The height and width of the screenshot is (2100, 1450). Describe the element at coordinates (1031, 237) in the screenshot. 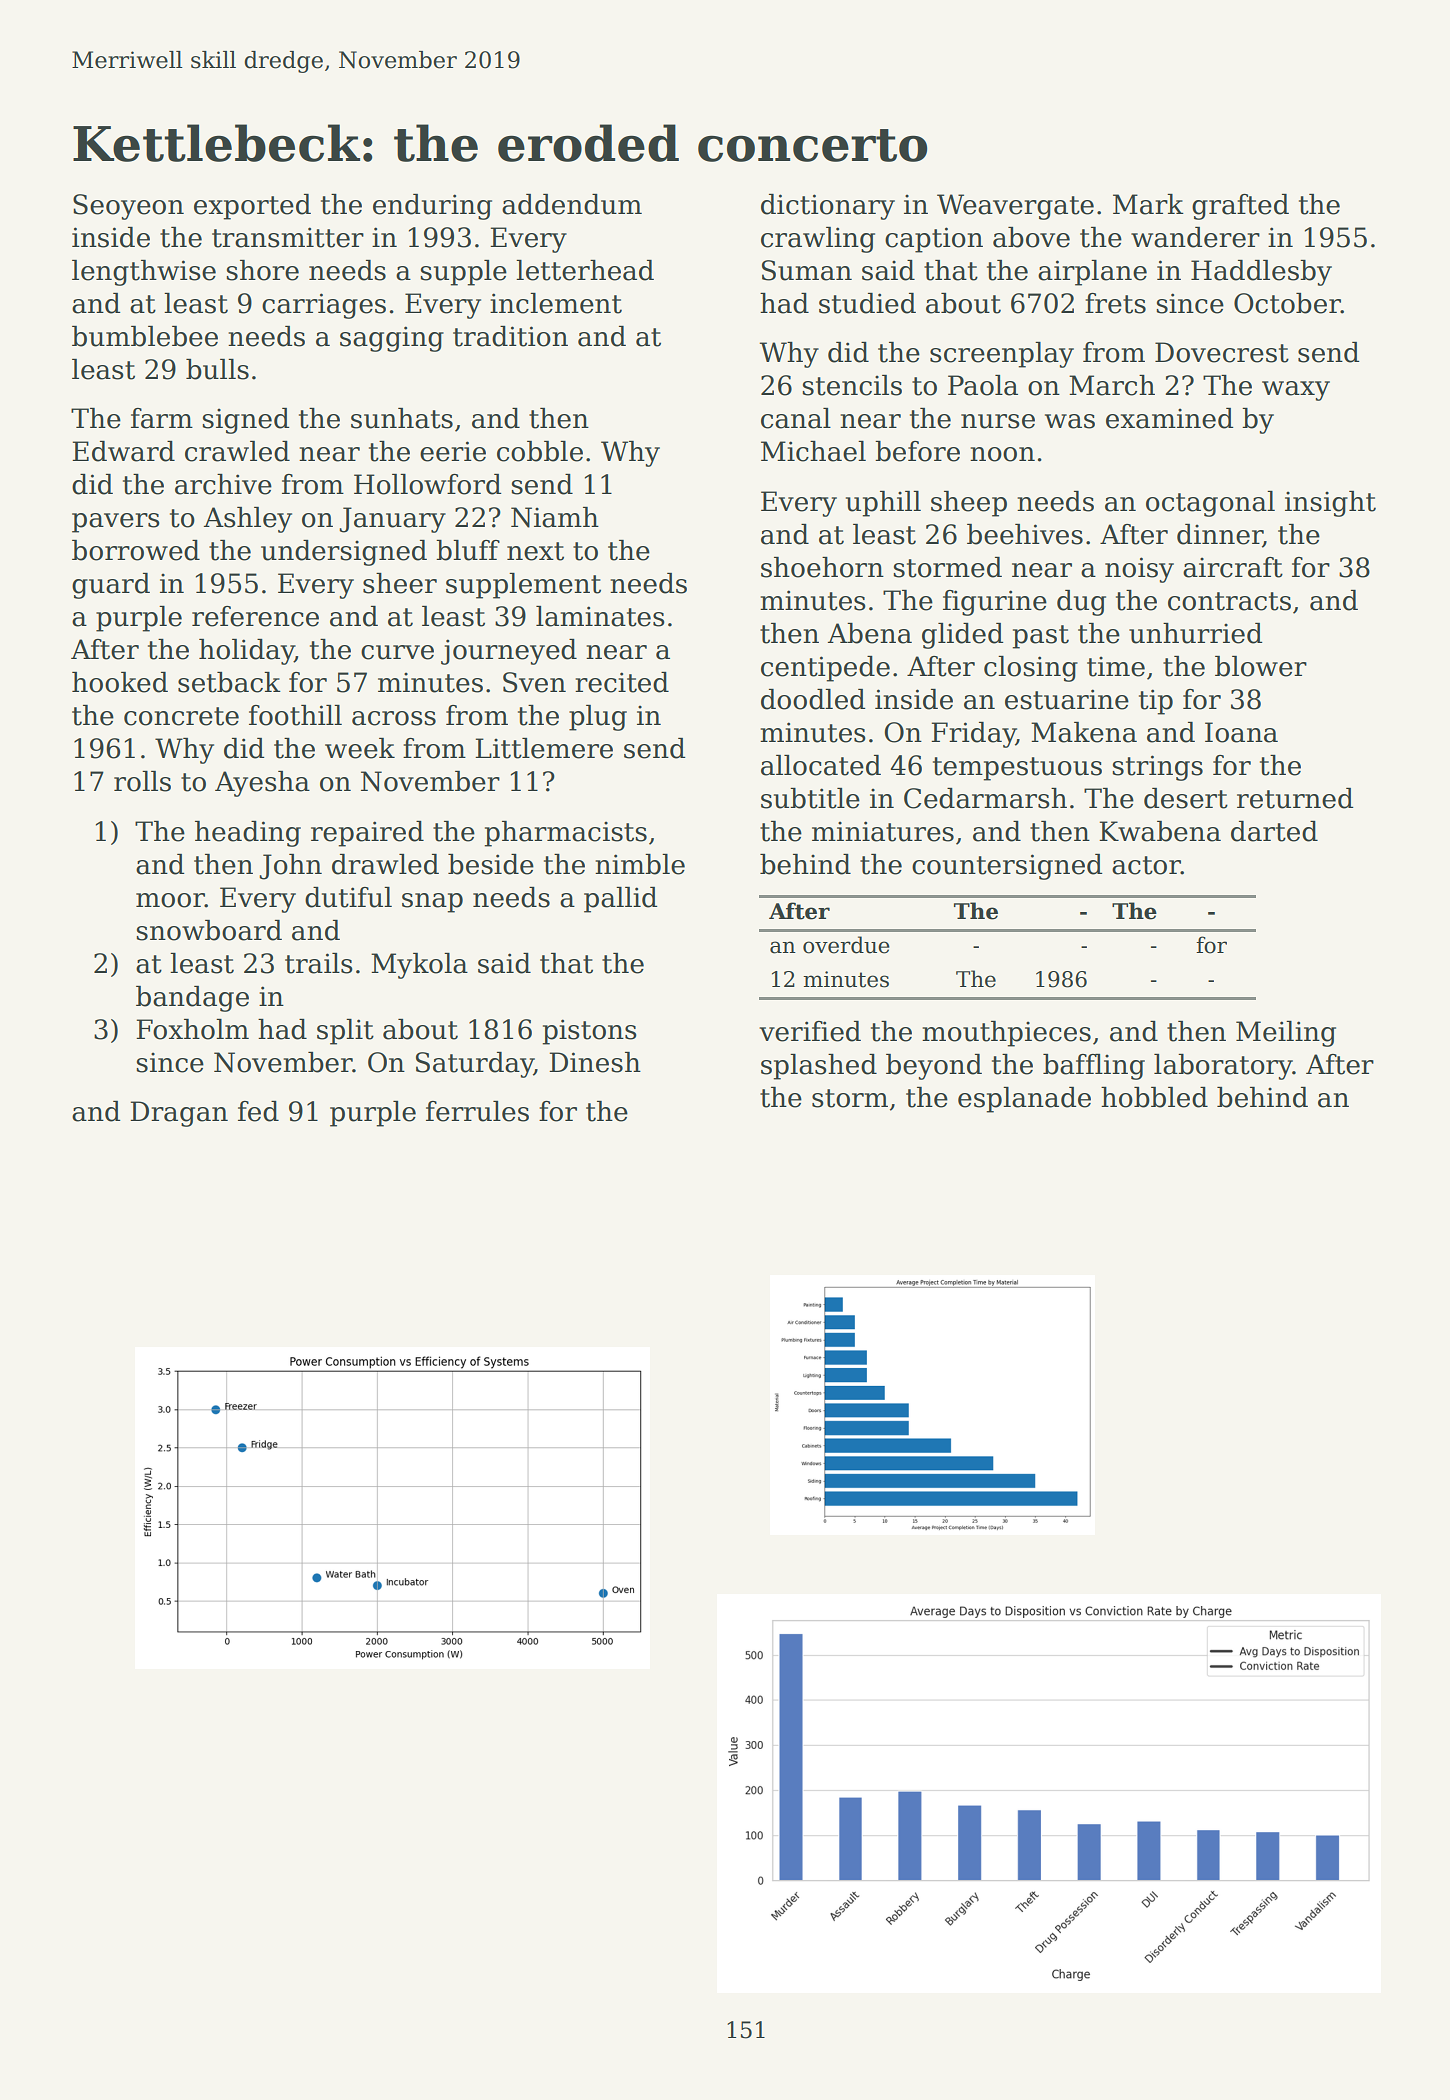

I see `above` at that location.
